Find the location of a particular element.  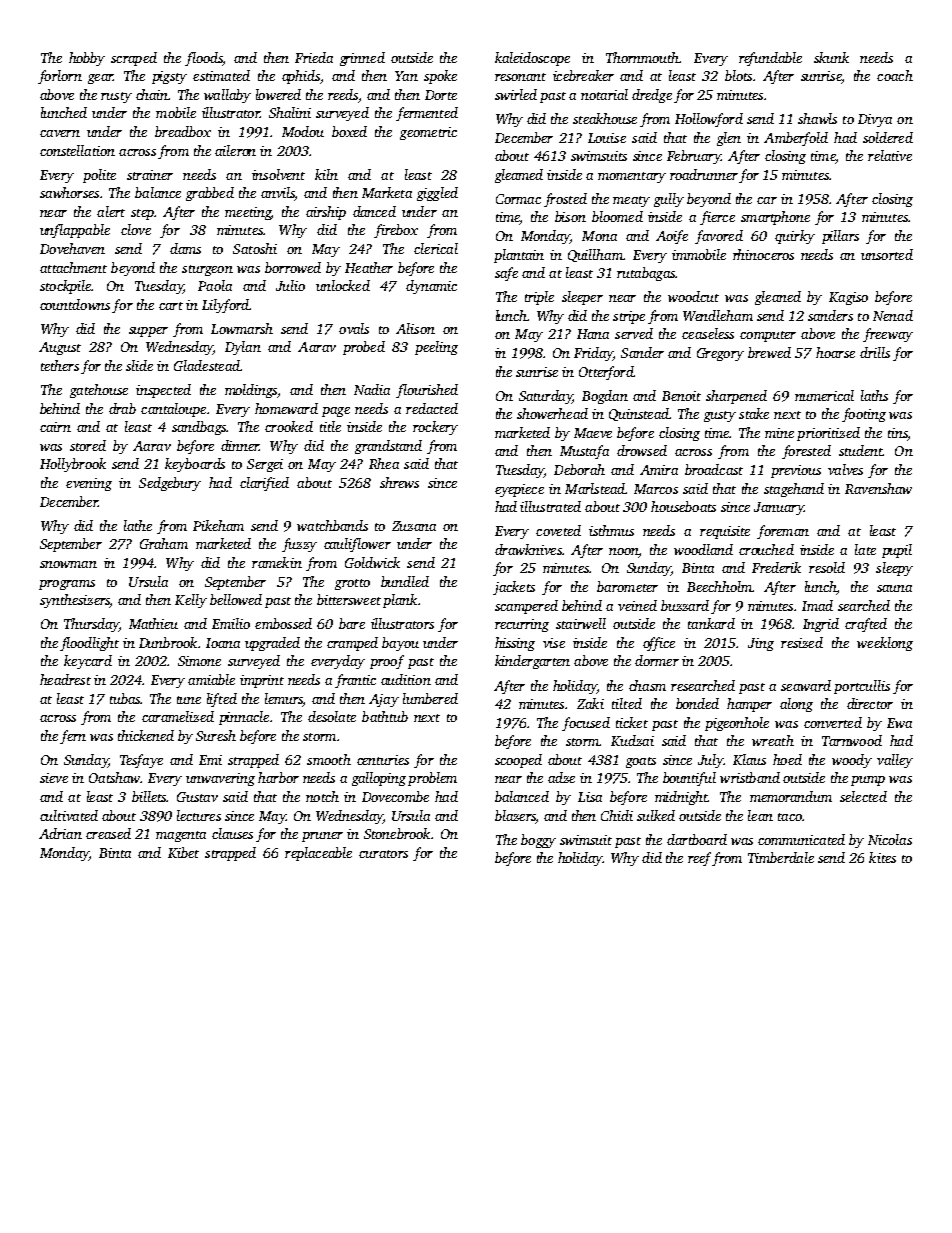

shawls is located at coordinates (817, 118).
